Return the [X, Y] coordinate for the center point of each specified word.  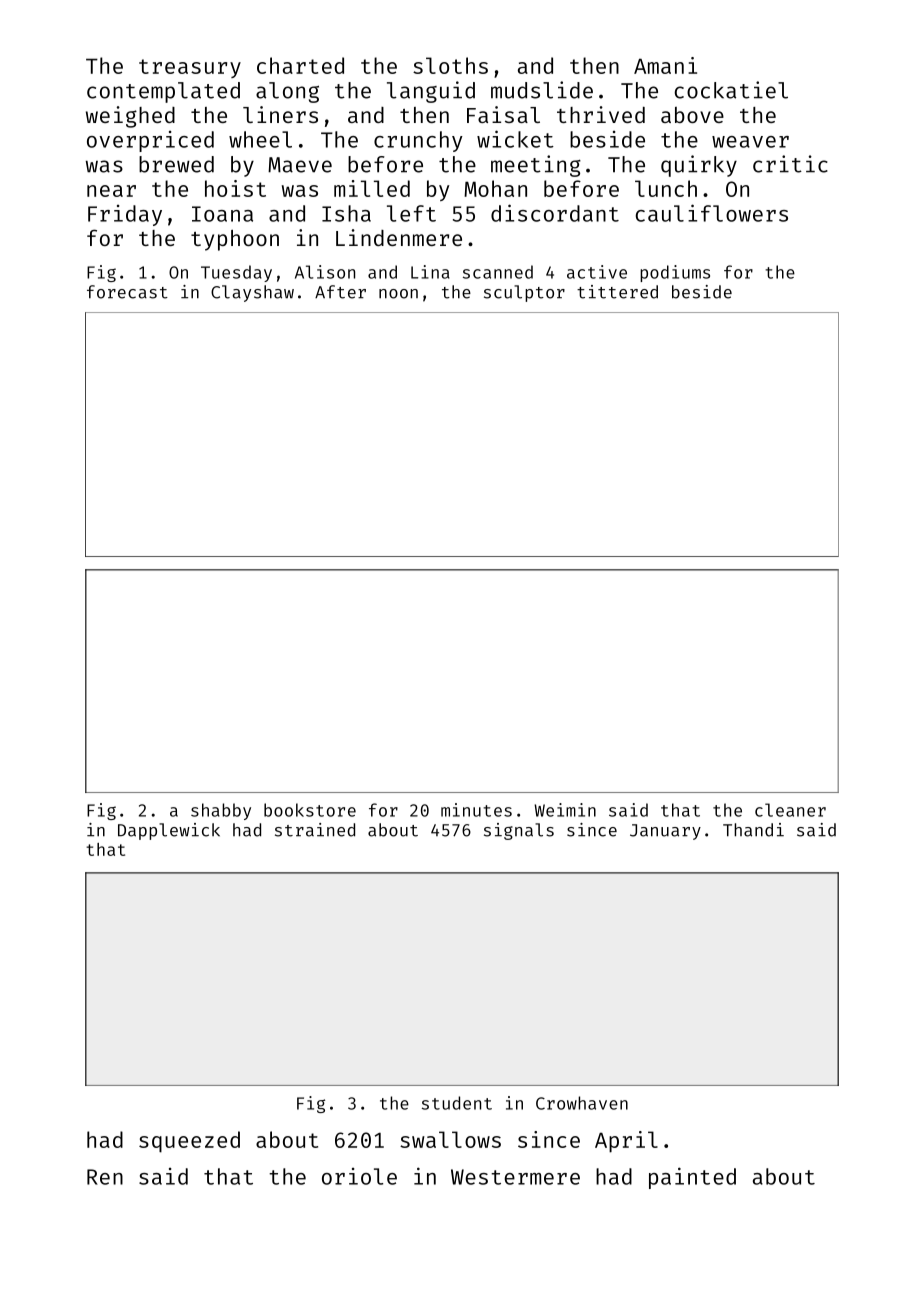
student [457, 1103]
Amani [665, 65]
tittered [617, 292]
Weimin [565, 810]
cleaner [790, 810]
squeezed [189, 1142]
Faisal [503, 114]
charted [300, 65]
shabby [221, 811]
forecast [127, 292]
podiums [675, 273]
